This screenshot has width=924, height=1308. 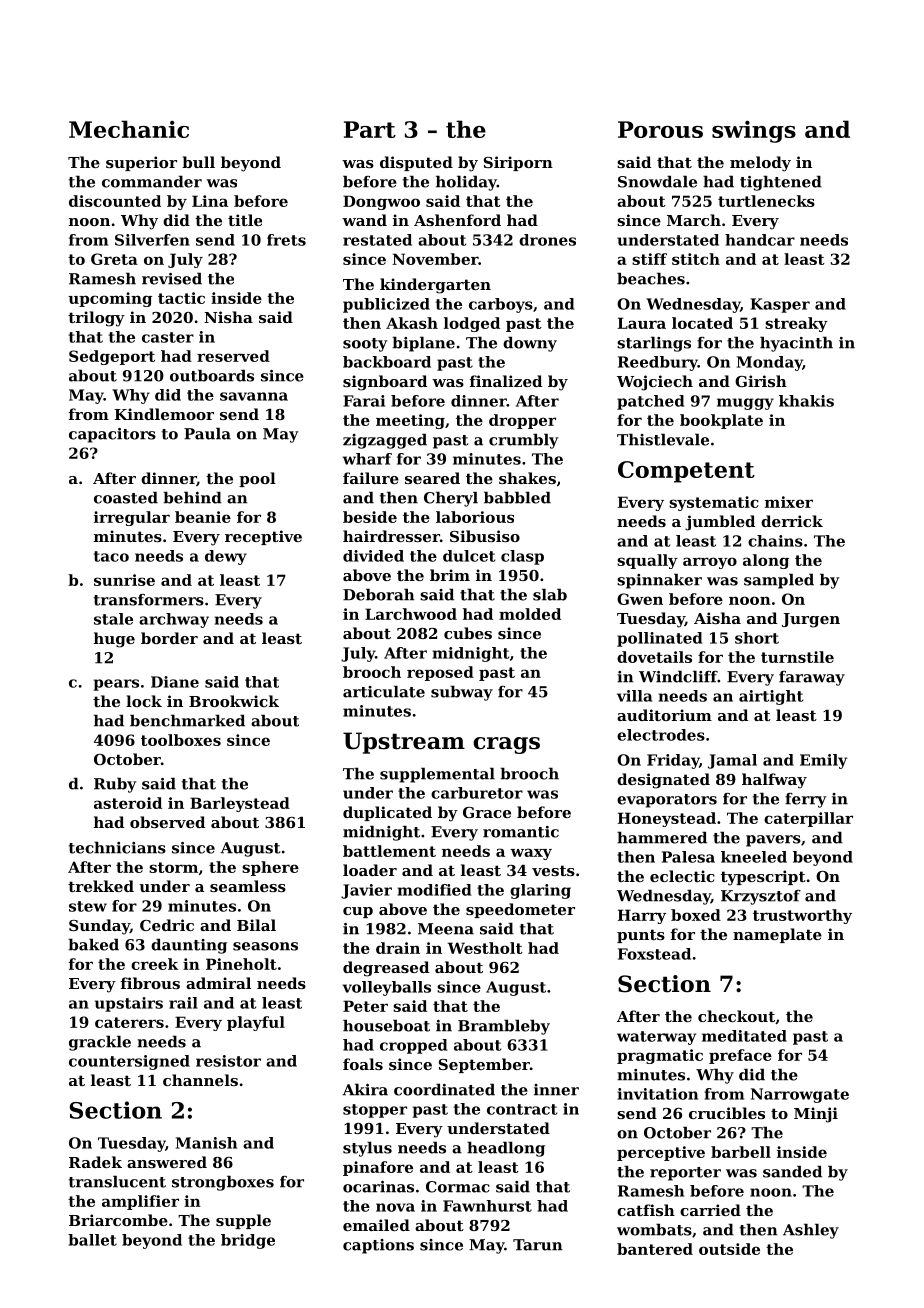 What do you see at coordinates (531, 854) in the screenshot?
I see `waxy` at bounding box center [531, 854].
